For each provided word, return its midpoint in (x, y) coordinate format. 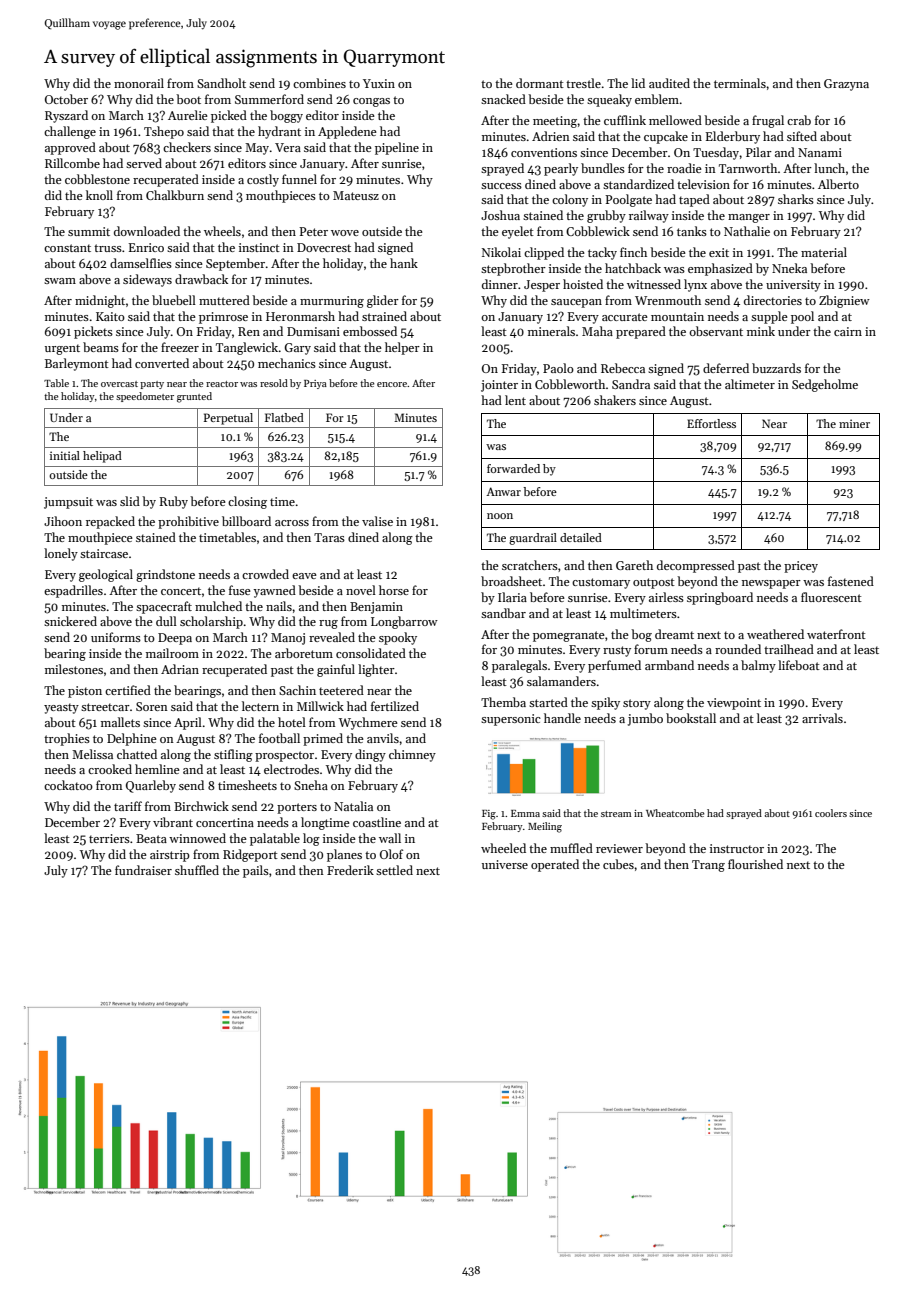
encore (392, 384)
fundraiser (143, 870)
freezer (180, 347)
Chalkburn (175, 195)
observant (716, 331)
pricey (801, 567)
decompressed (696, 566)
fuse (240, 590)
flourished (755, 864)
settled (394, 870)
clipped (544, 253)
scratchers (530, 565)
